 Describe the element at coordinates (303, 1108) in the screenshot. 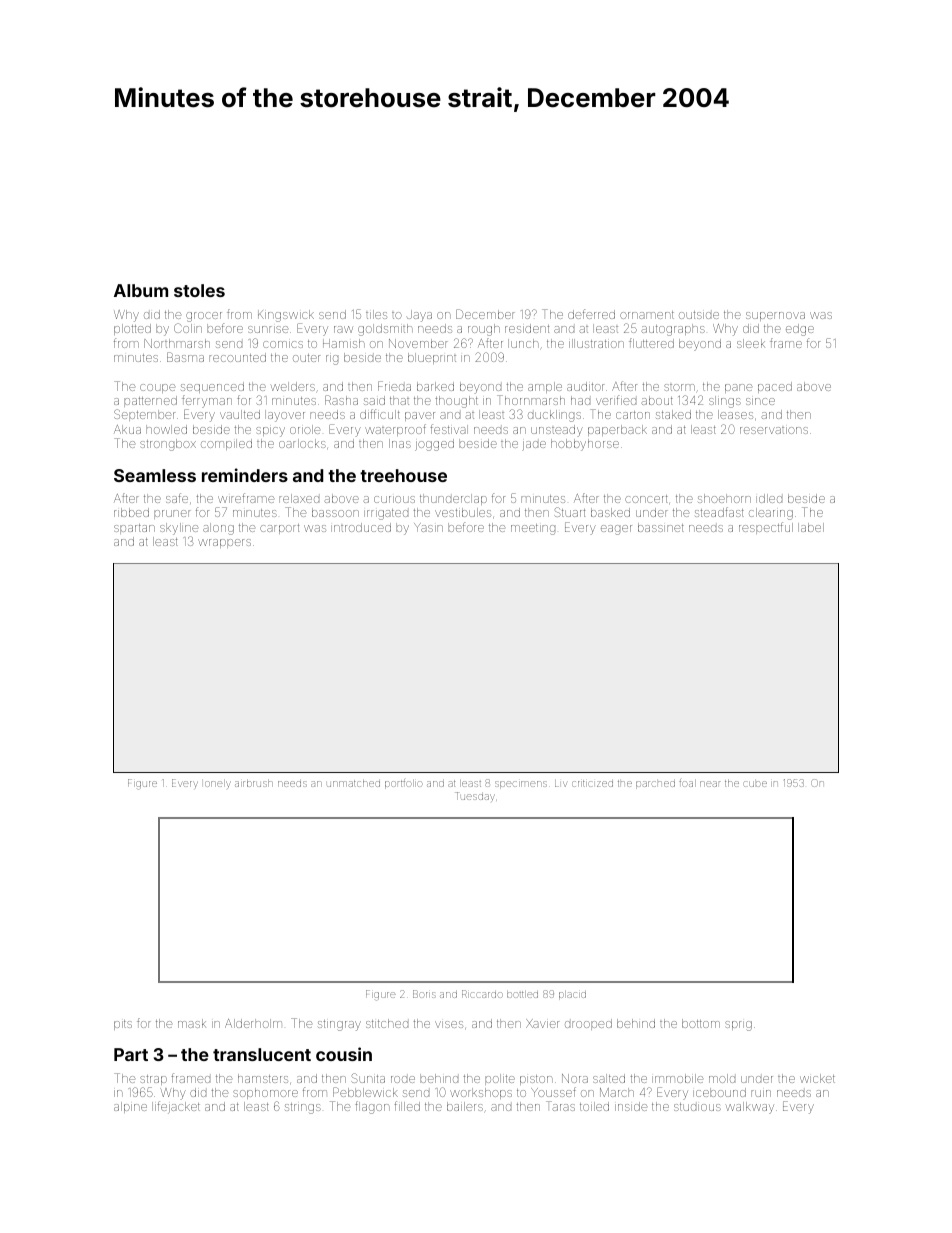

I see `strings` at that location.
